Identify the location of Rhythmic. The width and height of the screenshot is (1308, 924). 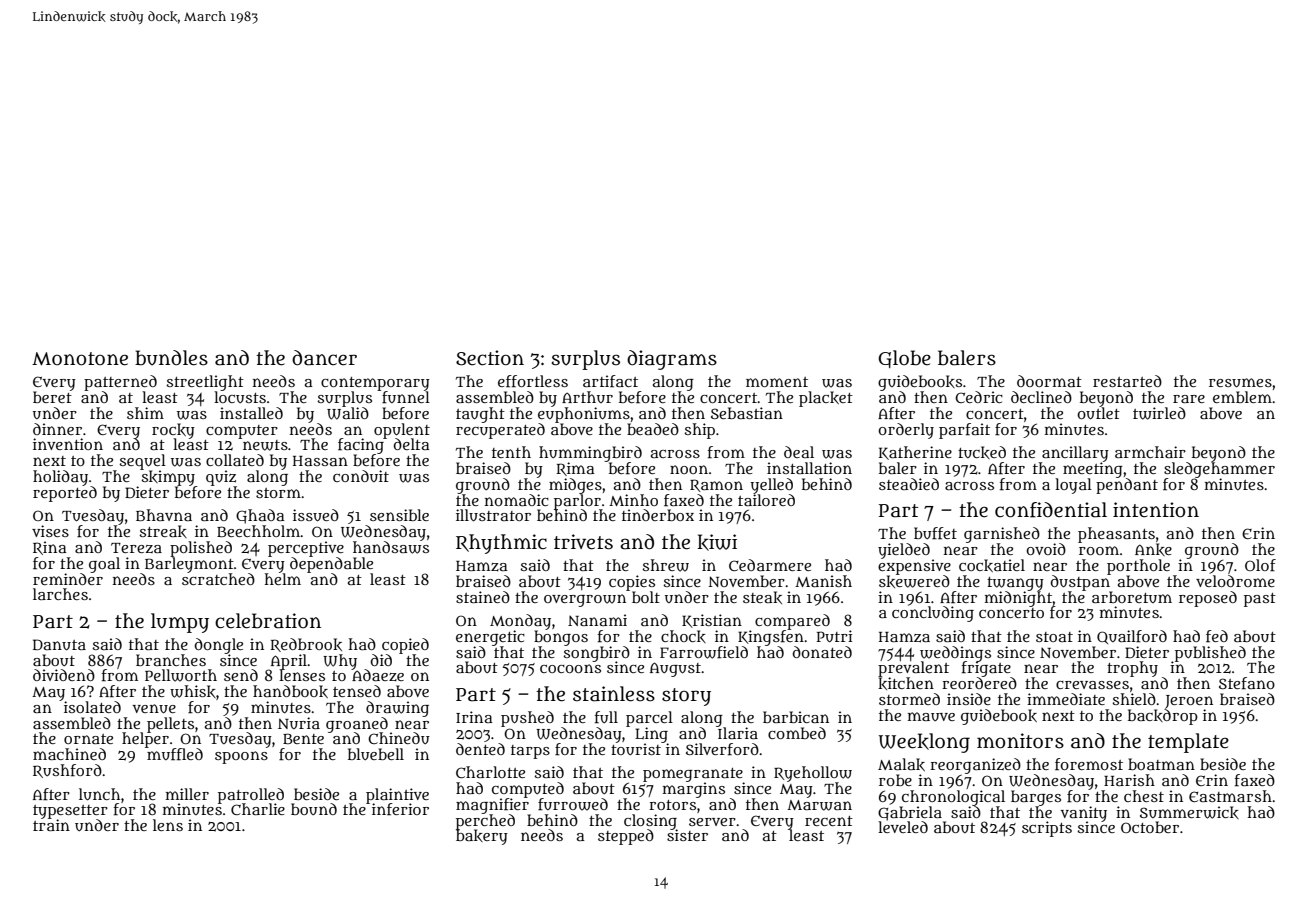
(501, 544).
